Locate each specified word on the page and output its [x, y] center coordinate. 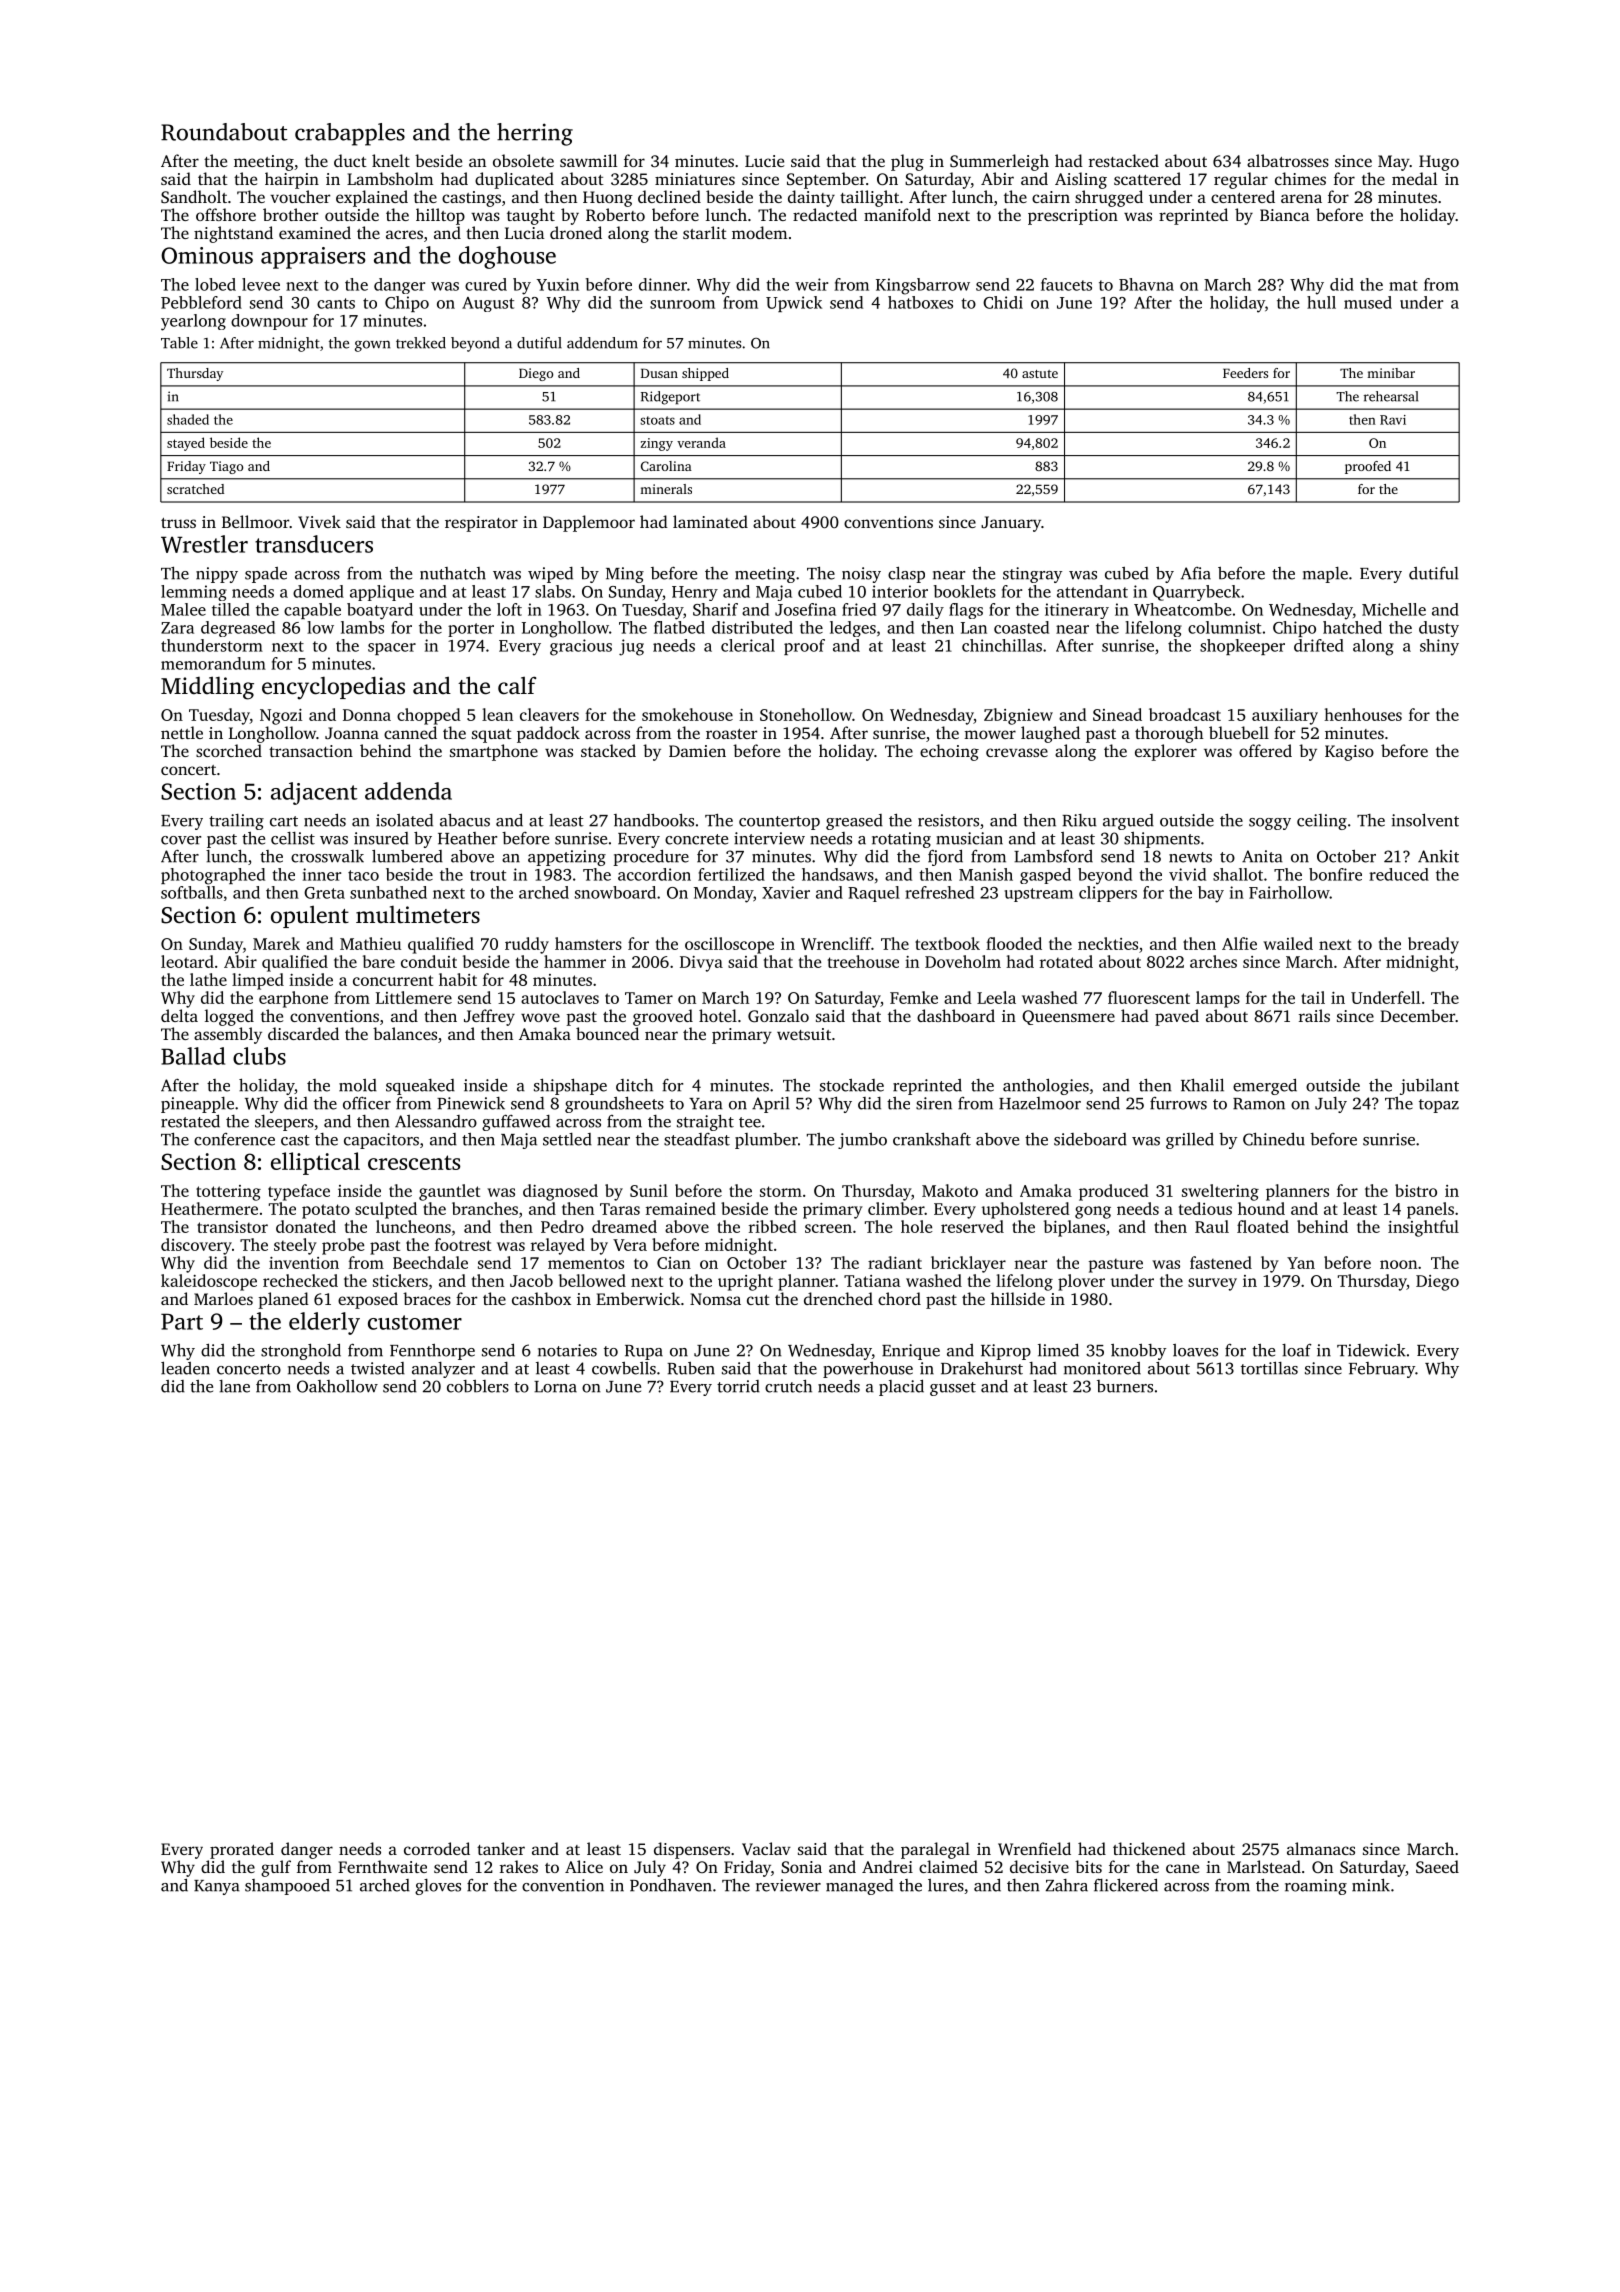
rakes [519, 1866]
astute [1040, 374]
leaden [185, 1368]
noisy [861, 575]
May [1394, 163]
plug [907, 162]
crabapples [350, 134]
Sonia [801, 1867]
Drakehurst [982, 1368]
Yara [706, 1104]
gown [372, 346]
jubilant [1429, 1087]
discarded [303, 1033]
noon [1398, 1264]
